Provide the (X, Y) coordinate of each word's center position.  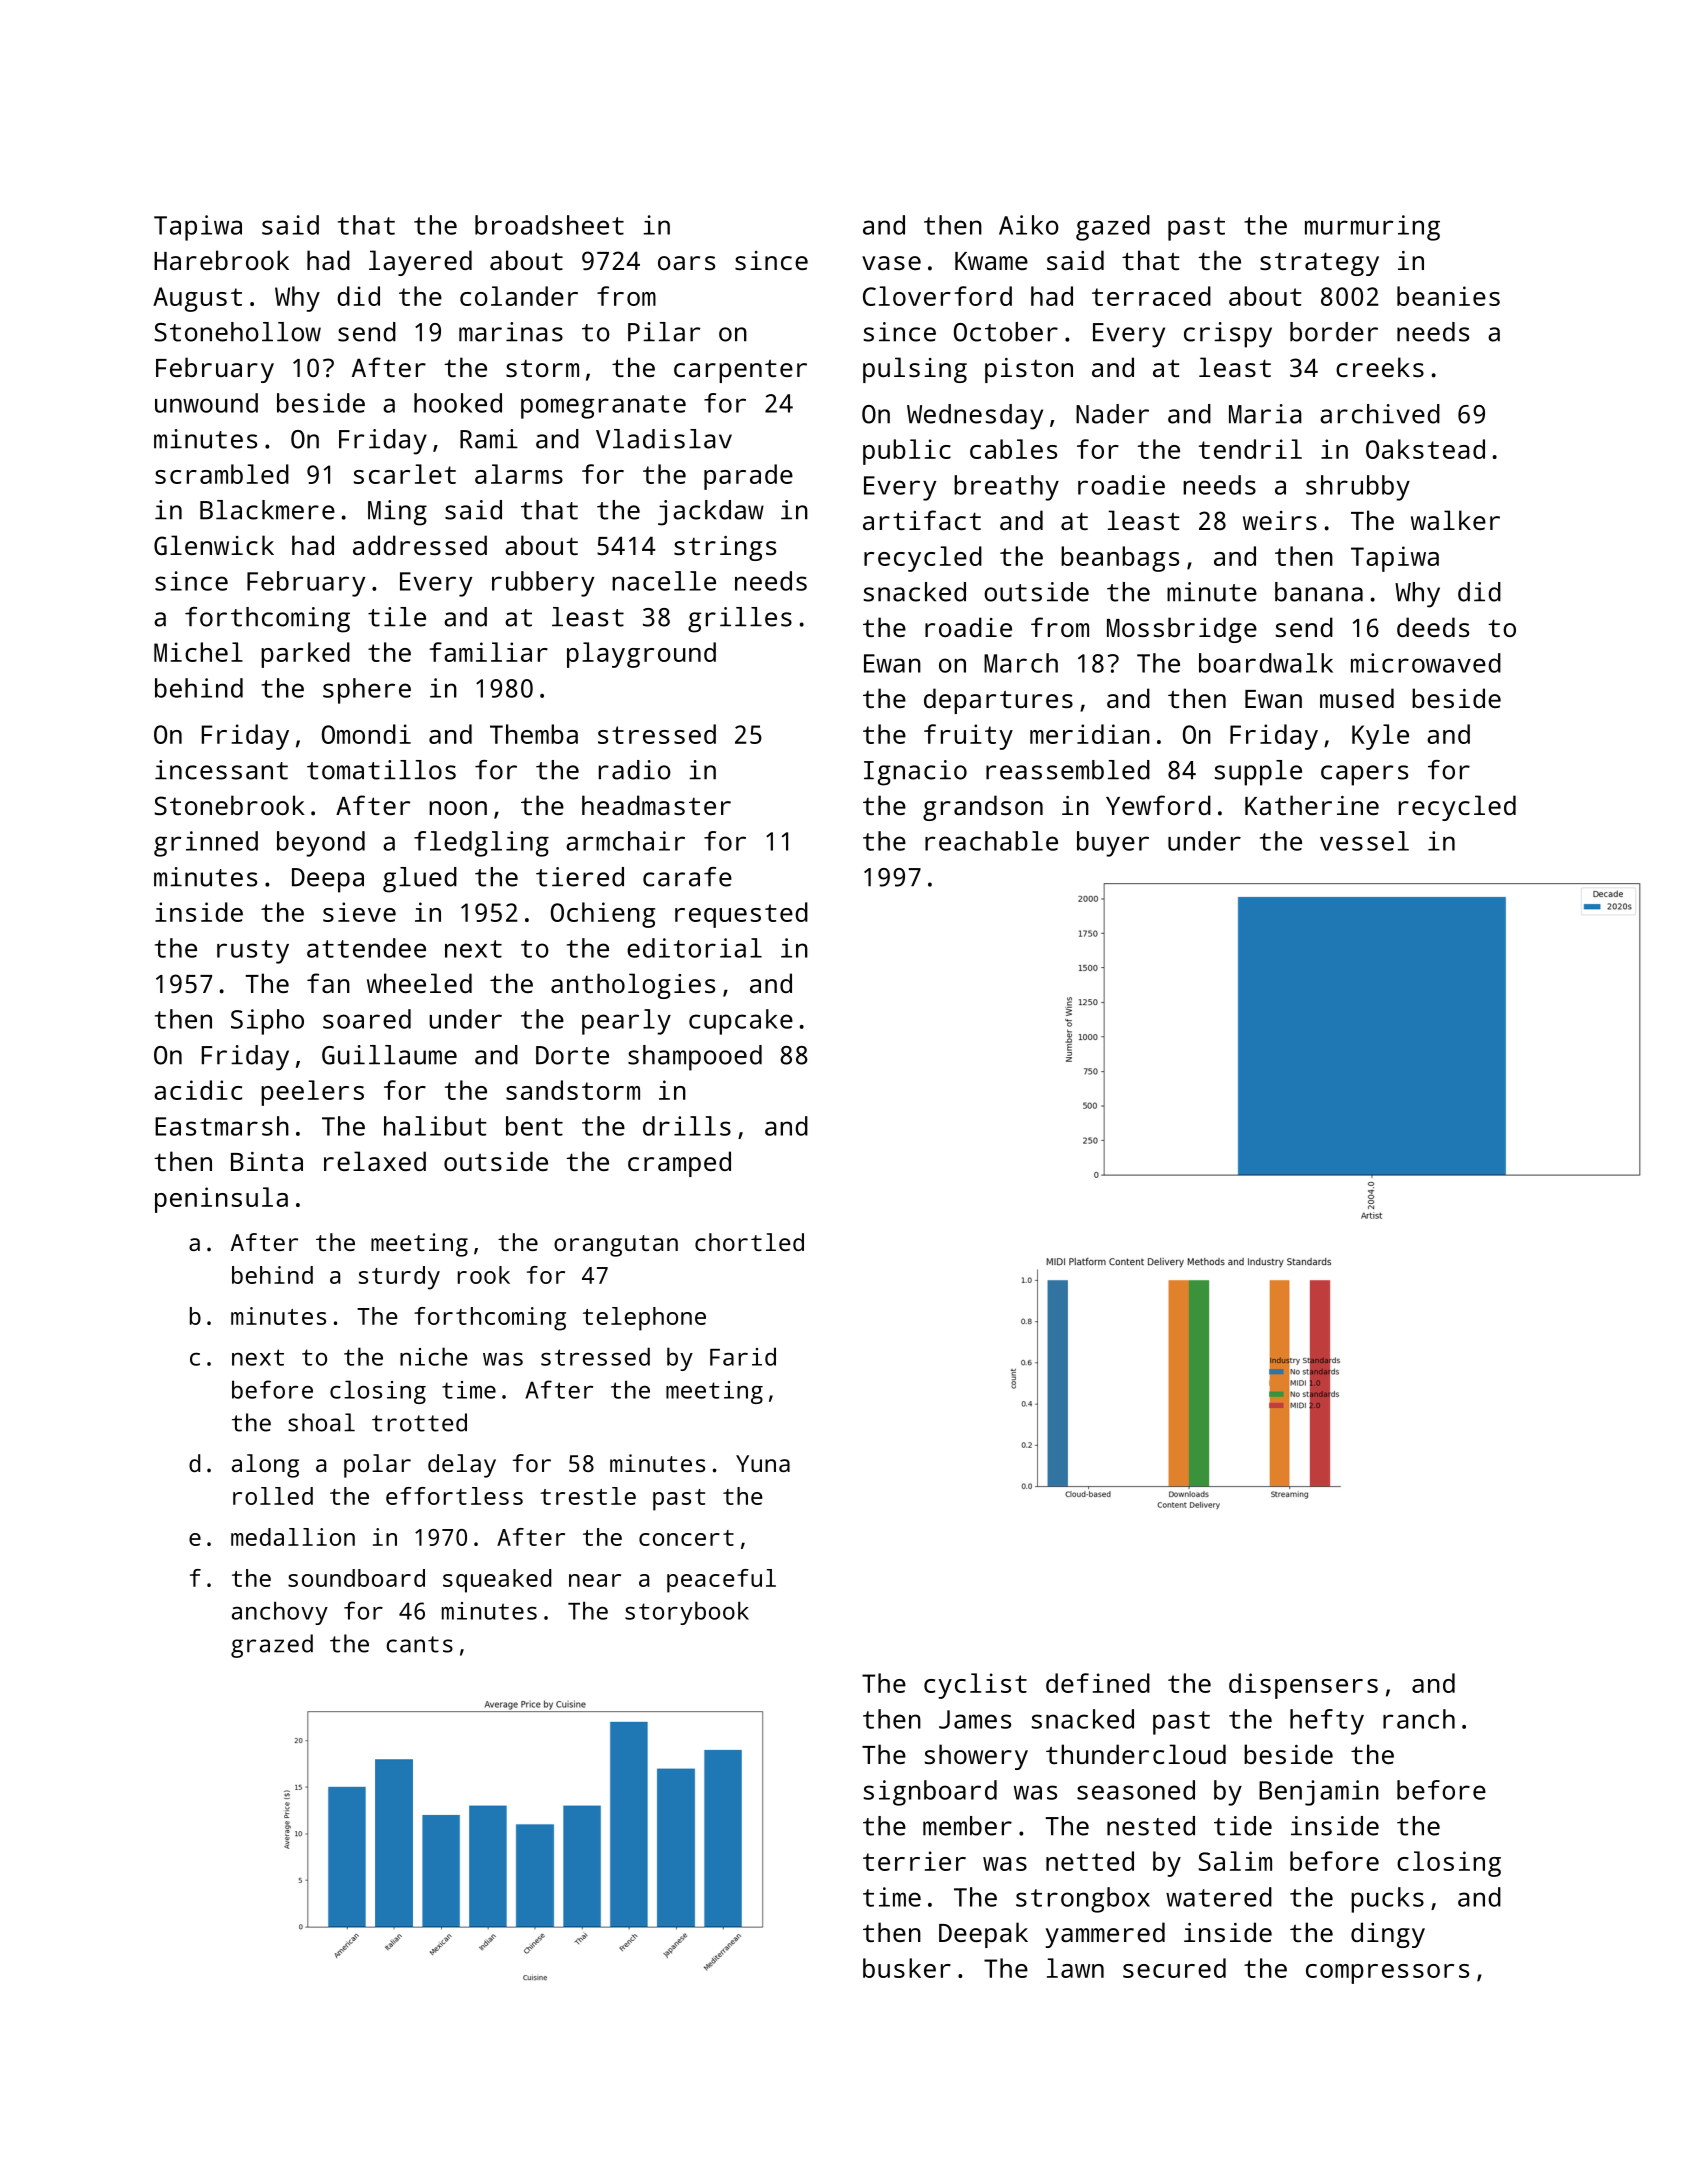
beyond (321, 844)
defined (1098, 1683)
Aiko (1029, 225)
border (1334, 332)
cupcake (741, 1022)
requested (741, 915)
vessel (1364, 841)
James (975, 1719)
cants (419, 1644)
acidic (198, 1090)
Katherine (1312, 805)
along (265, 1466)
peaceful (721, 1581)
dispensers (1303, 1686)
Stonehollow (237, 332)
